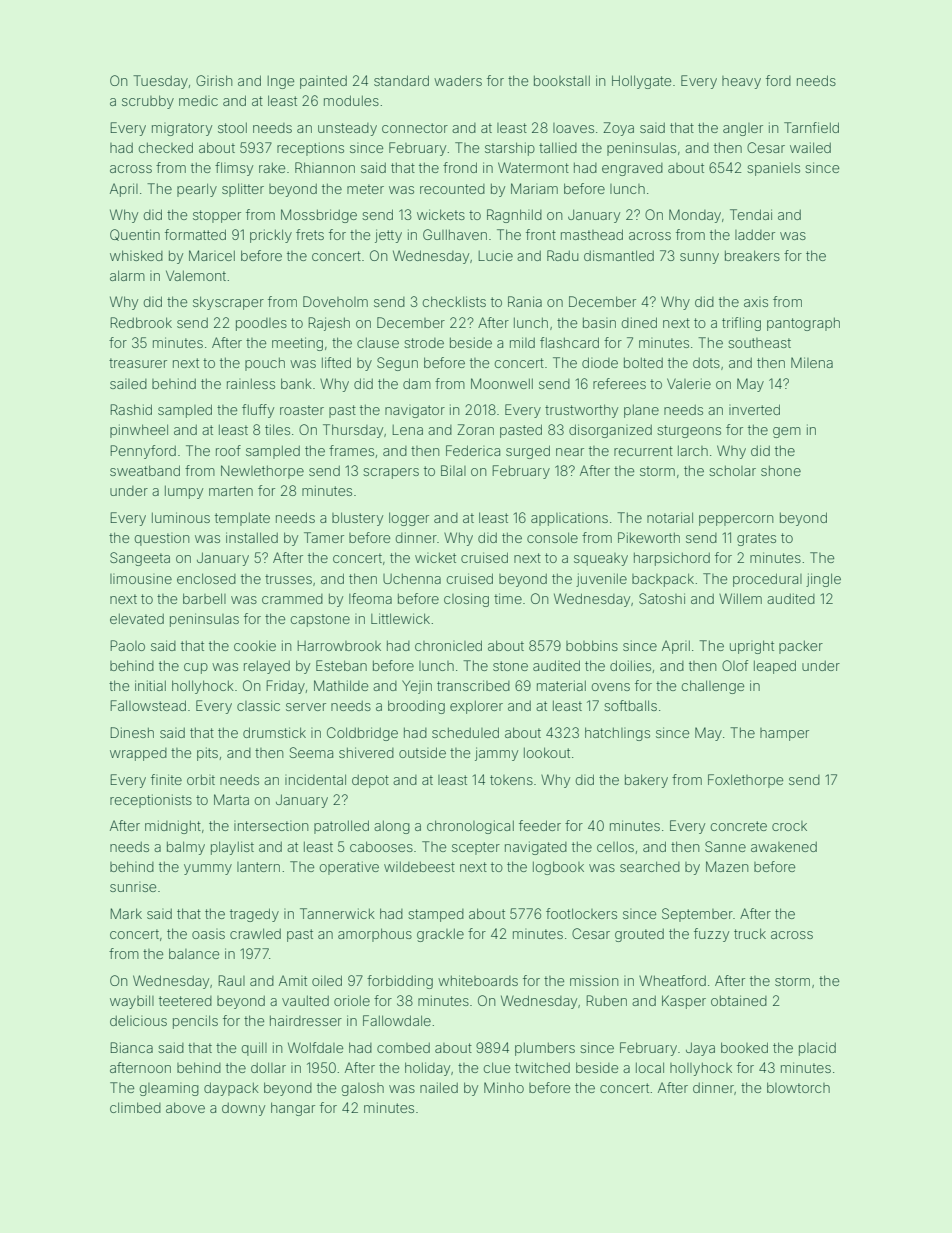 The height and width of the document is (1233, 952). Describe the element at coordinates (741, 82) in the document. I see `heavy` at that location.
